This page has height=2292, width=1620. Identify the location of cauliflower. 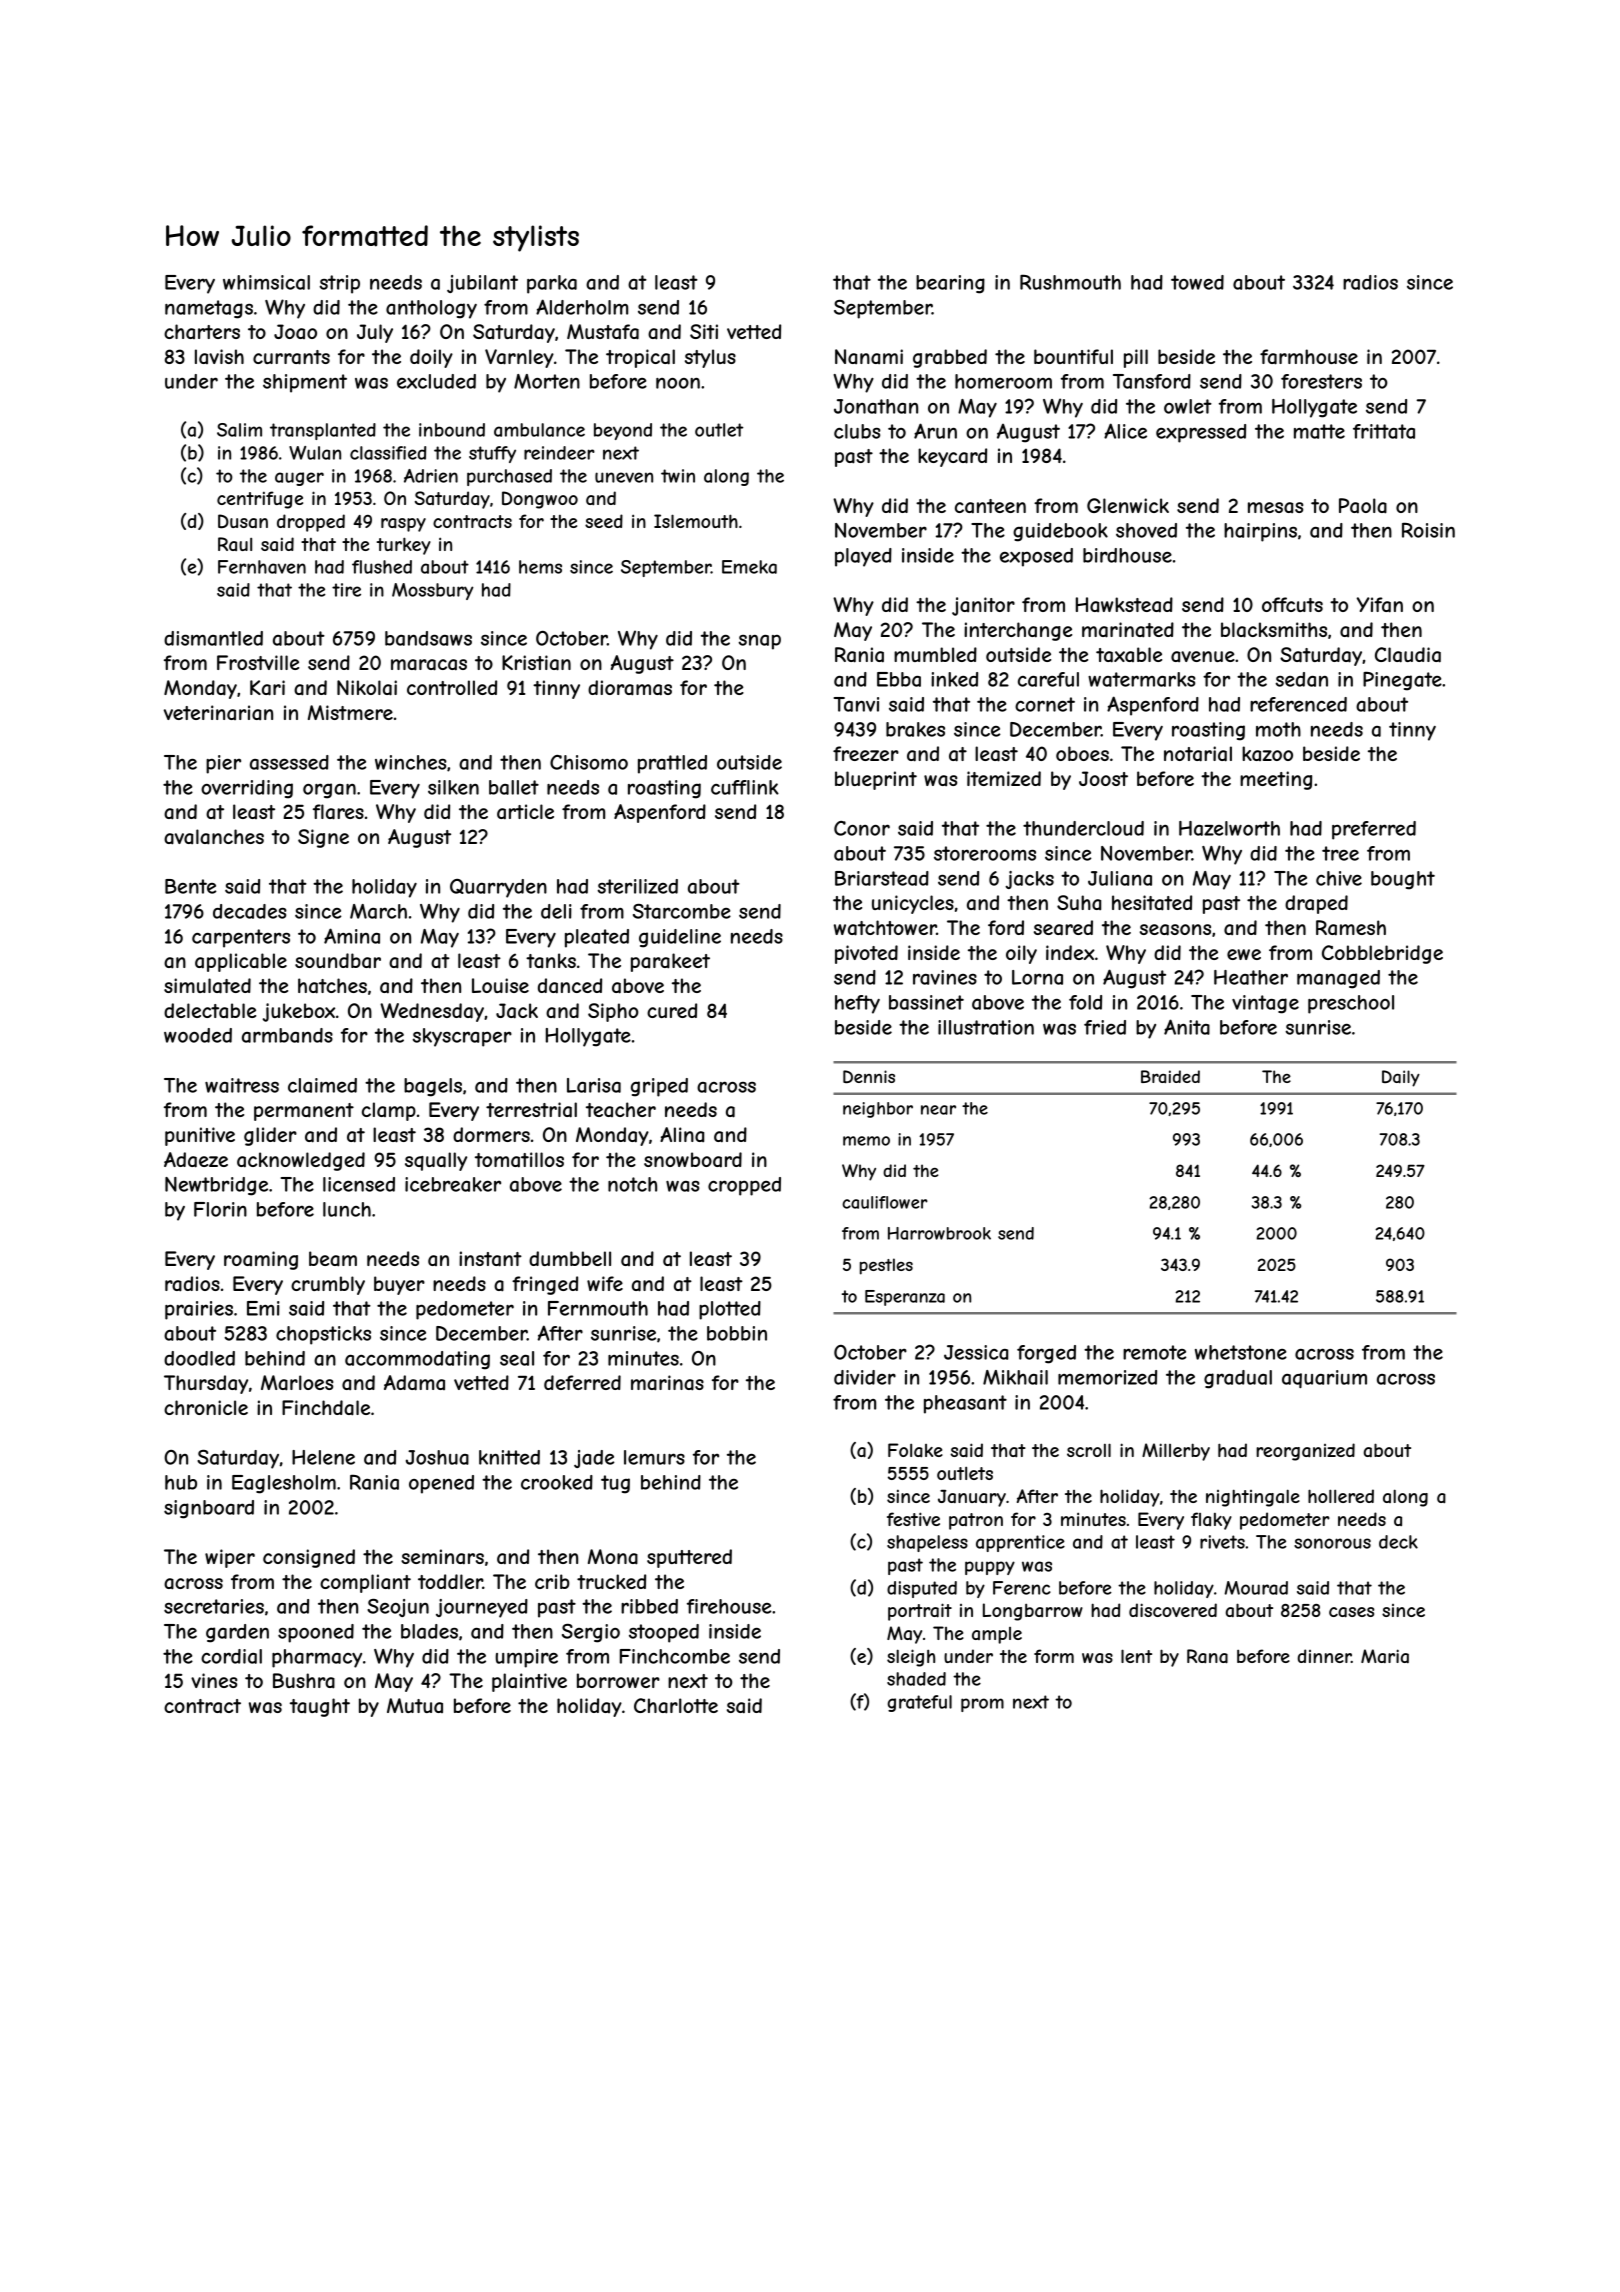
(885, 1202).
